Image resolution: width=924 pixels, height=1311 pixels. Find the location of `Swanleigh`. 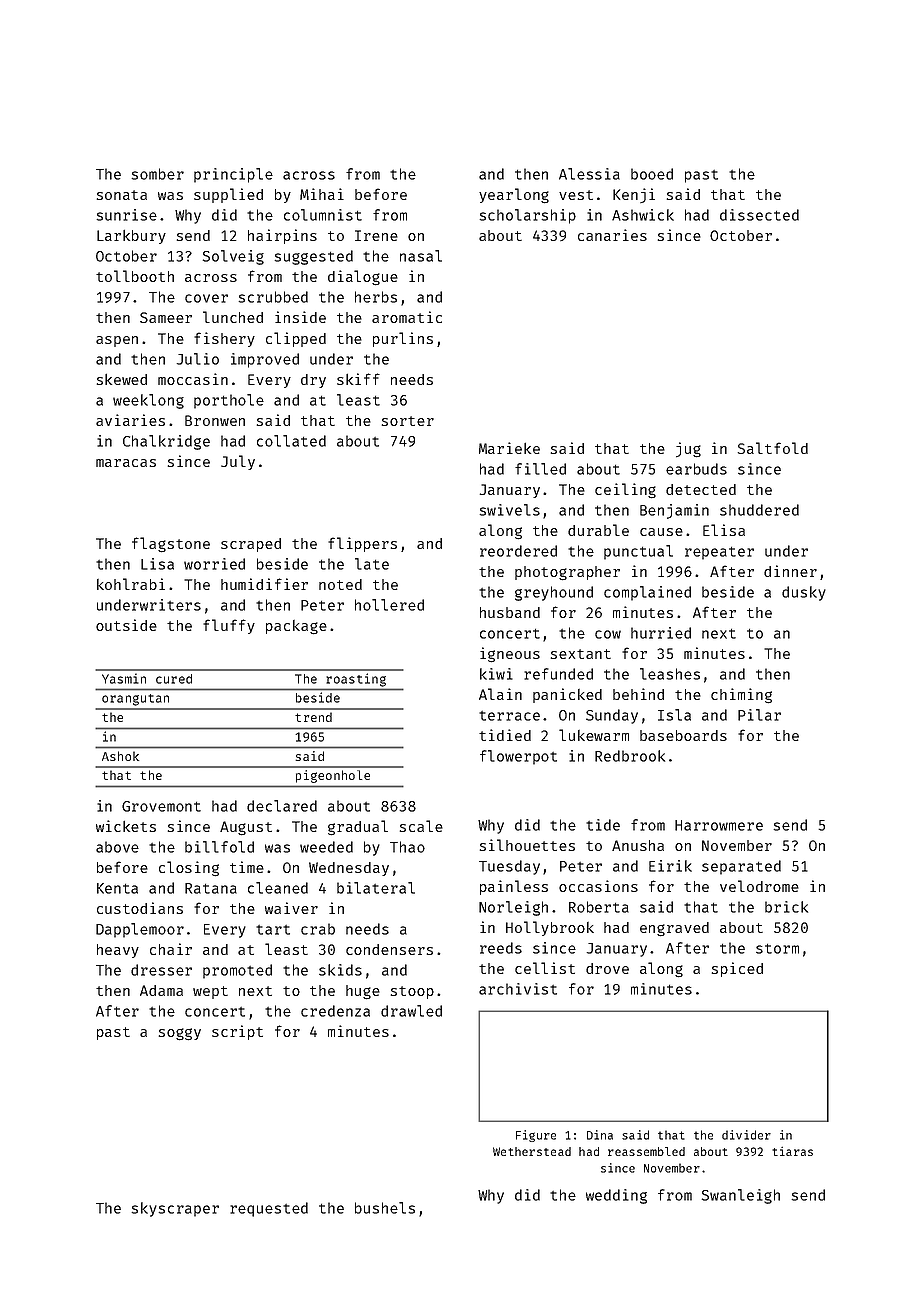

Swanleigh is located at coordinates (740, 1196).
